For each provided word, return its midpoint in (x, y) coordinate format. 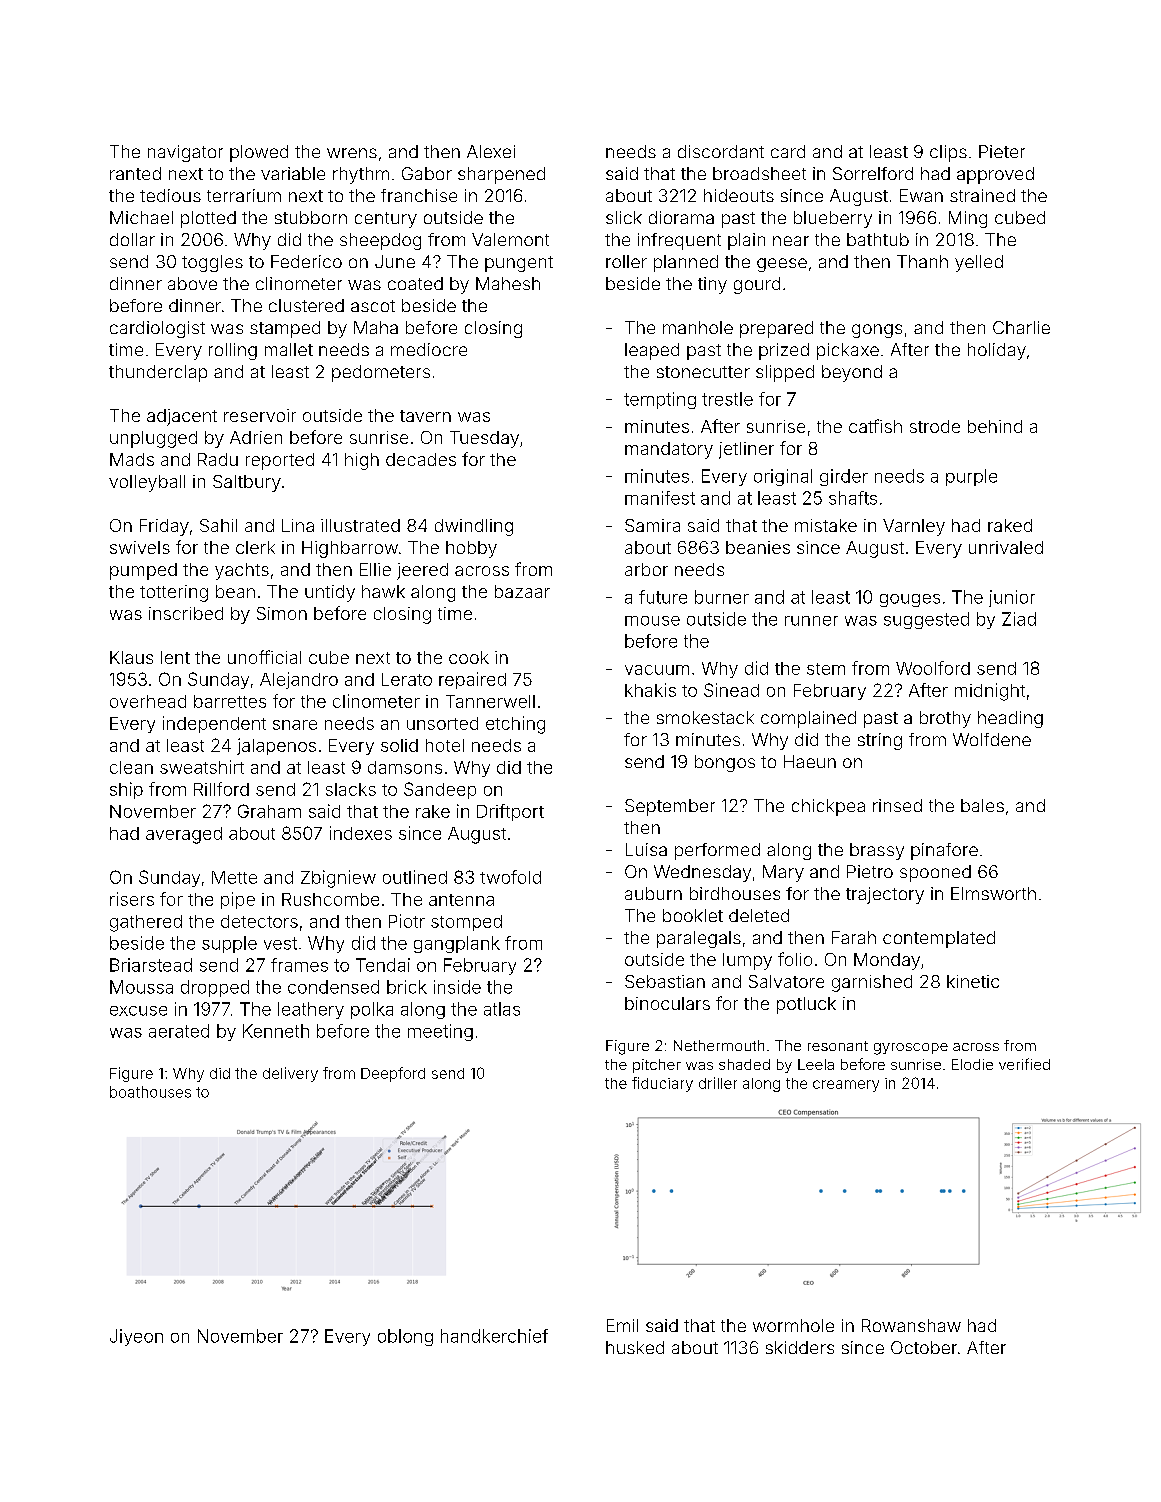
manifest (660, 498)
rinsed (897, 805)
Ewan (921, 195)
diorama (681, 217)
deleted (759, 915)
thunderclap (158, 373)
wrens (352, 153)
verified (1024, 1064)
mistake (826, 525)
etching (515, 725)
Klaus (131, 657)
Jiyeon (136, 1337)
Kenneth (276, 1031)
